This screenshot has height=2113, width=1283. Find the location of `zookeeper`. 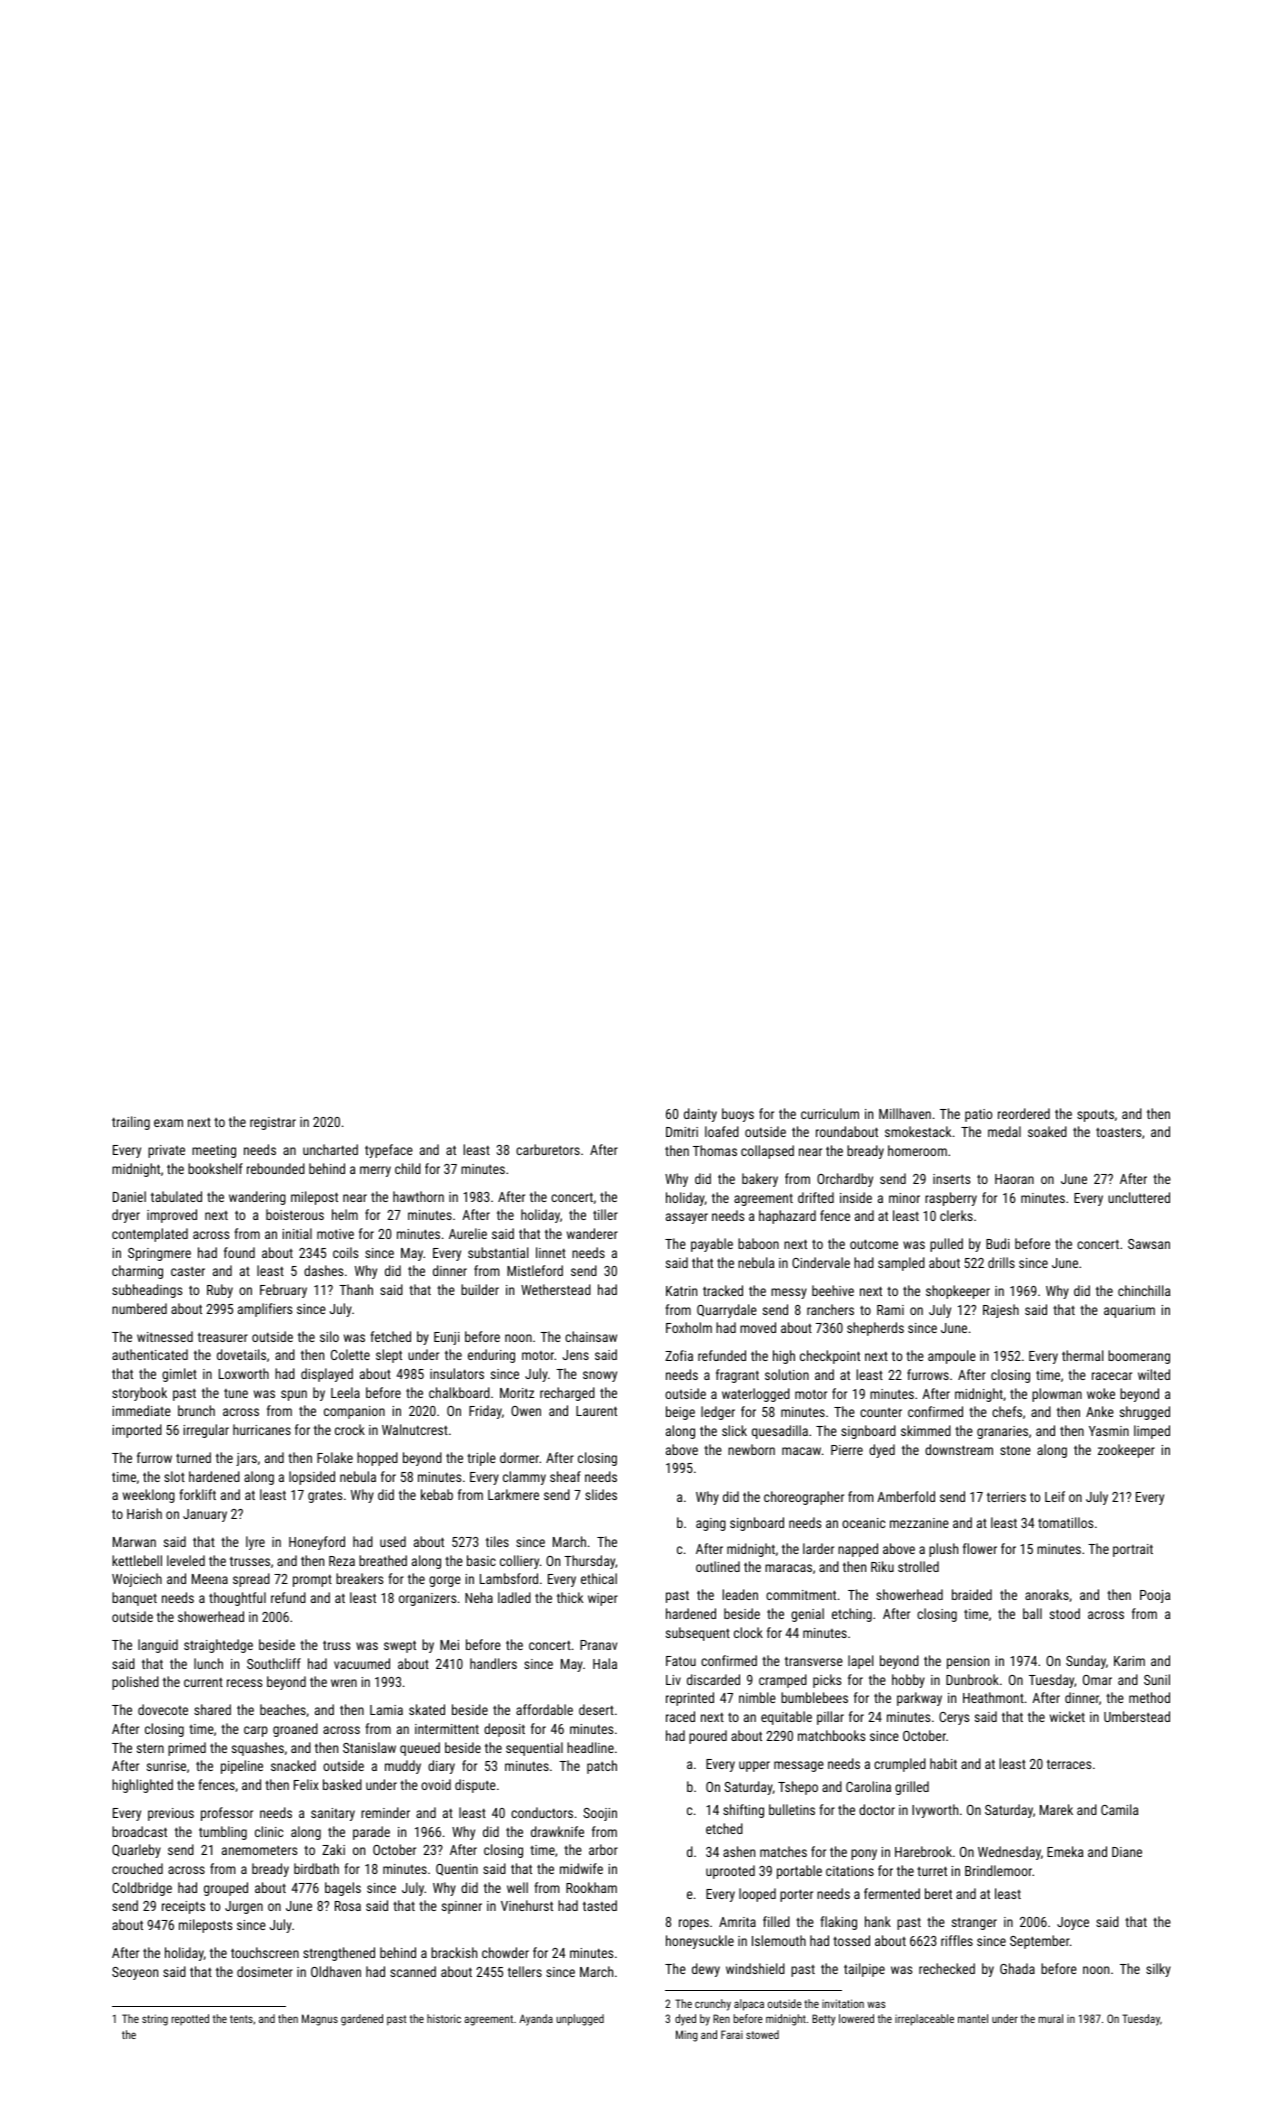

zookeeper is located at coordinates (1126, 1451).
